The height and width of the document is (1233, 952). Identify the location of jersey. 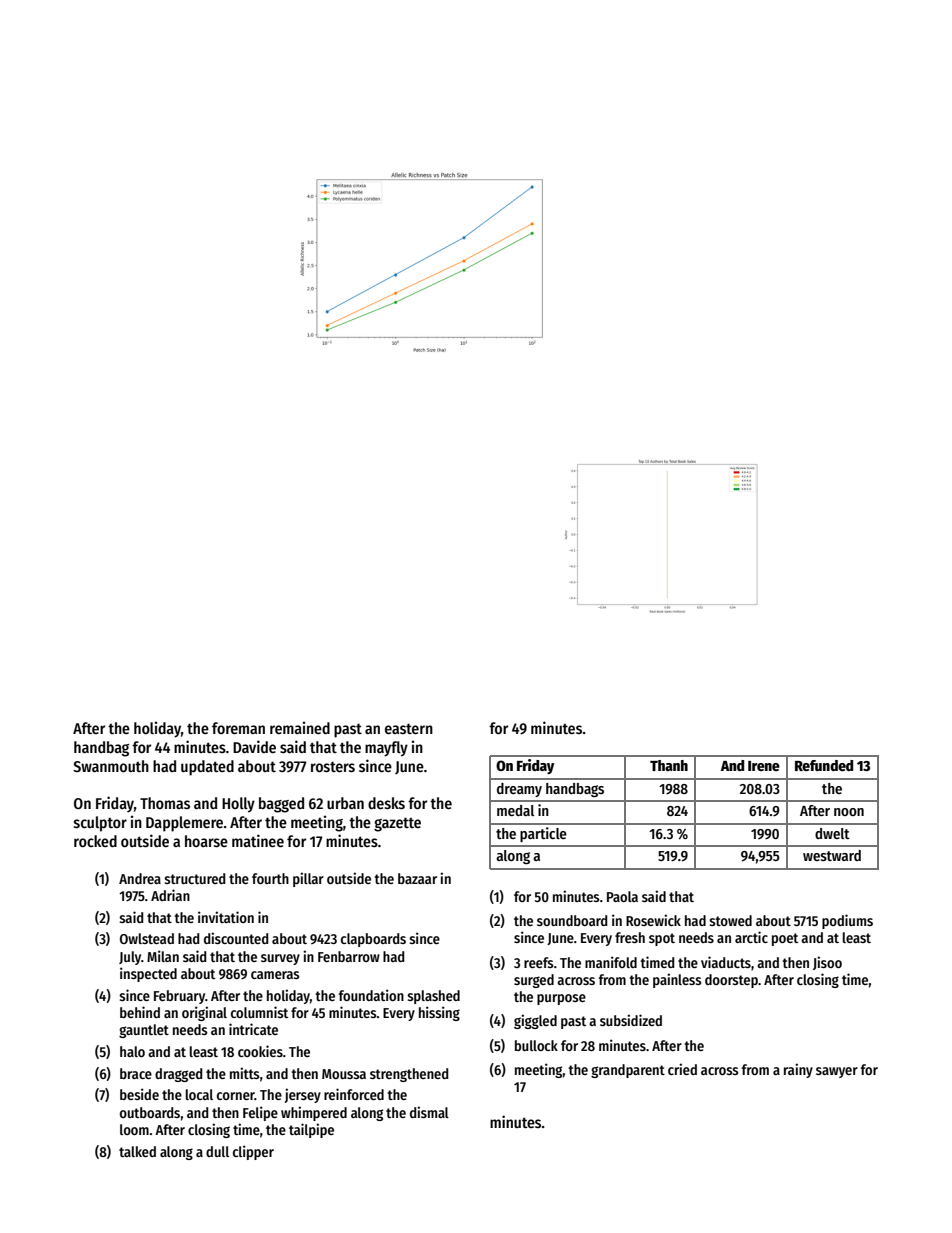
(303, 1095).
